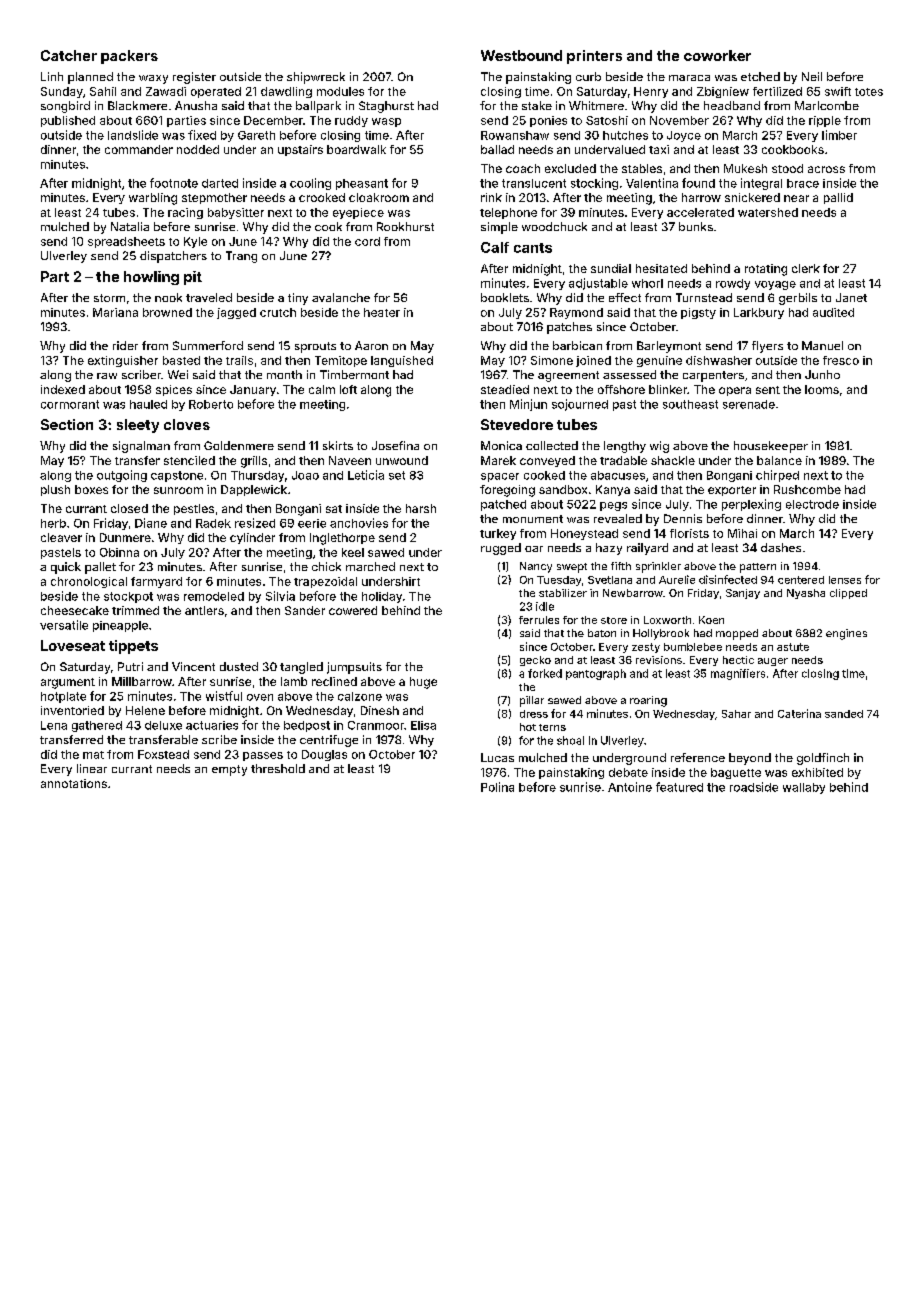 Image resolution: width=924 pixels, height=1308 pixels. I want to click on snickered, so click(752, 197).
